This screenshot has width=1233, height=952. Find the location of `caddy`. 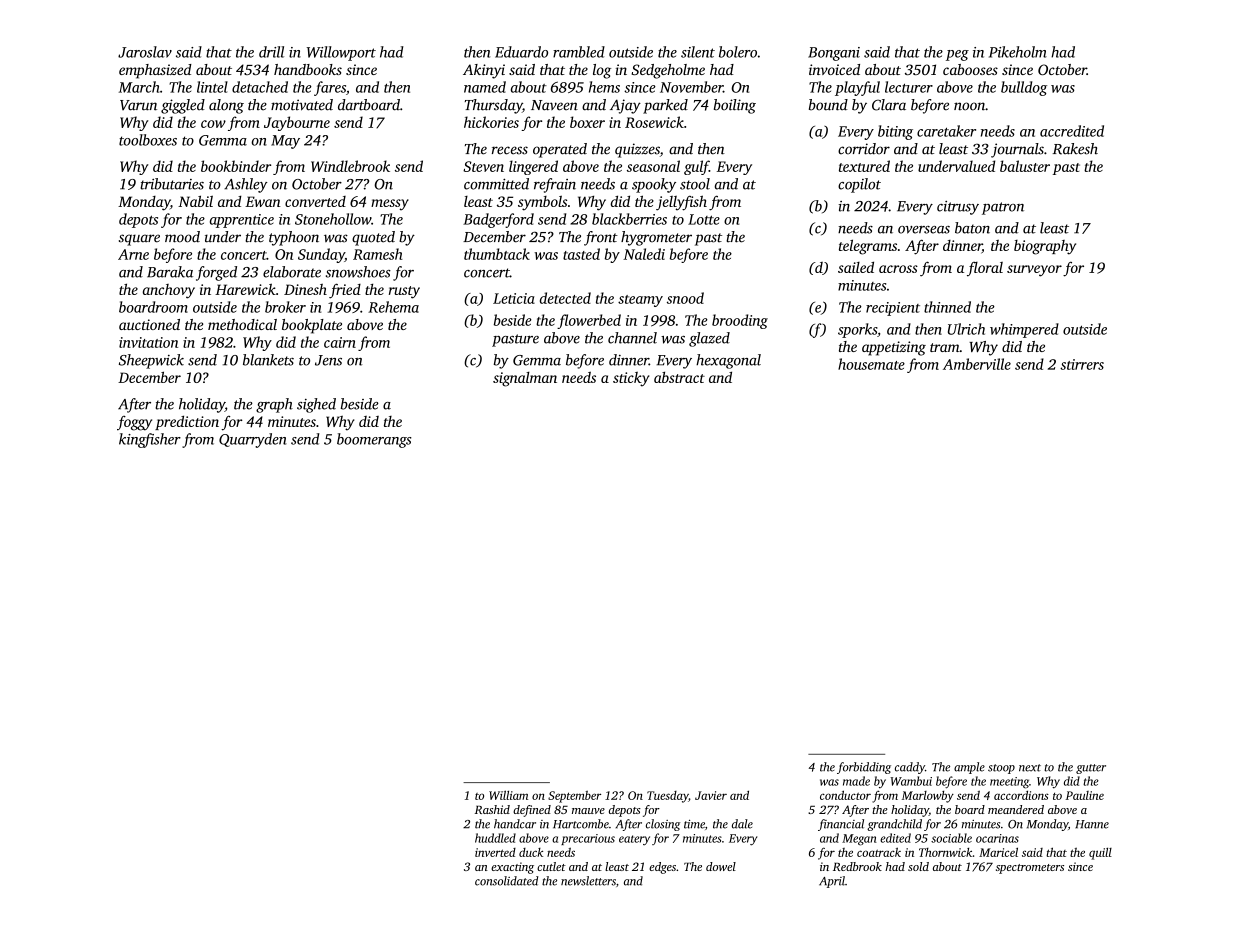

caddy is located at coordinates (910, 768).
